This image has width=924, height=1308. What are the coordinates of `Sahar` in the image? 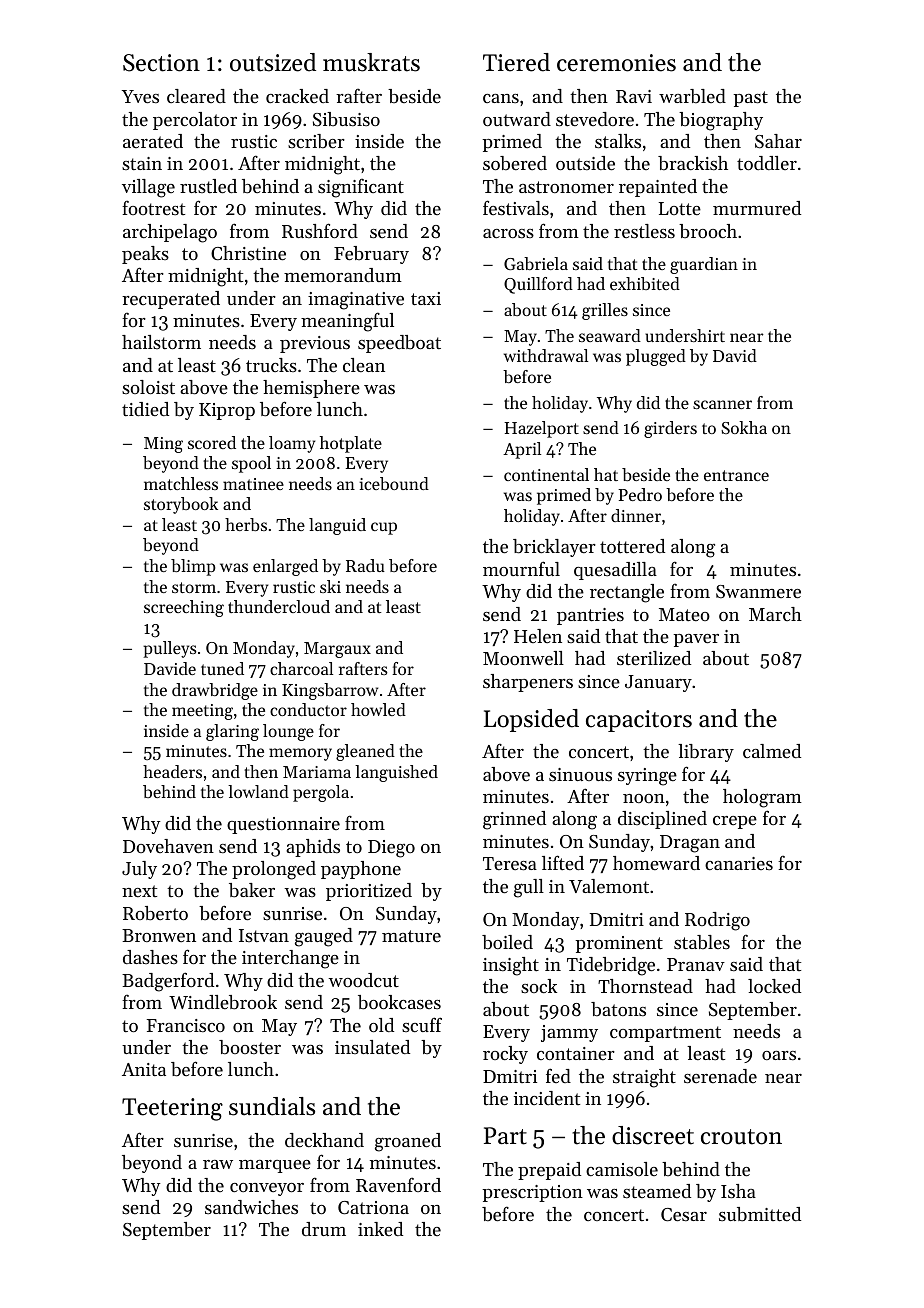 It's located at (778, 141).
